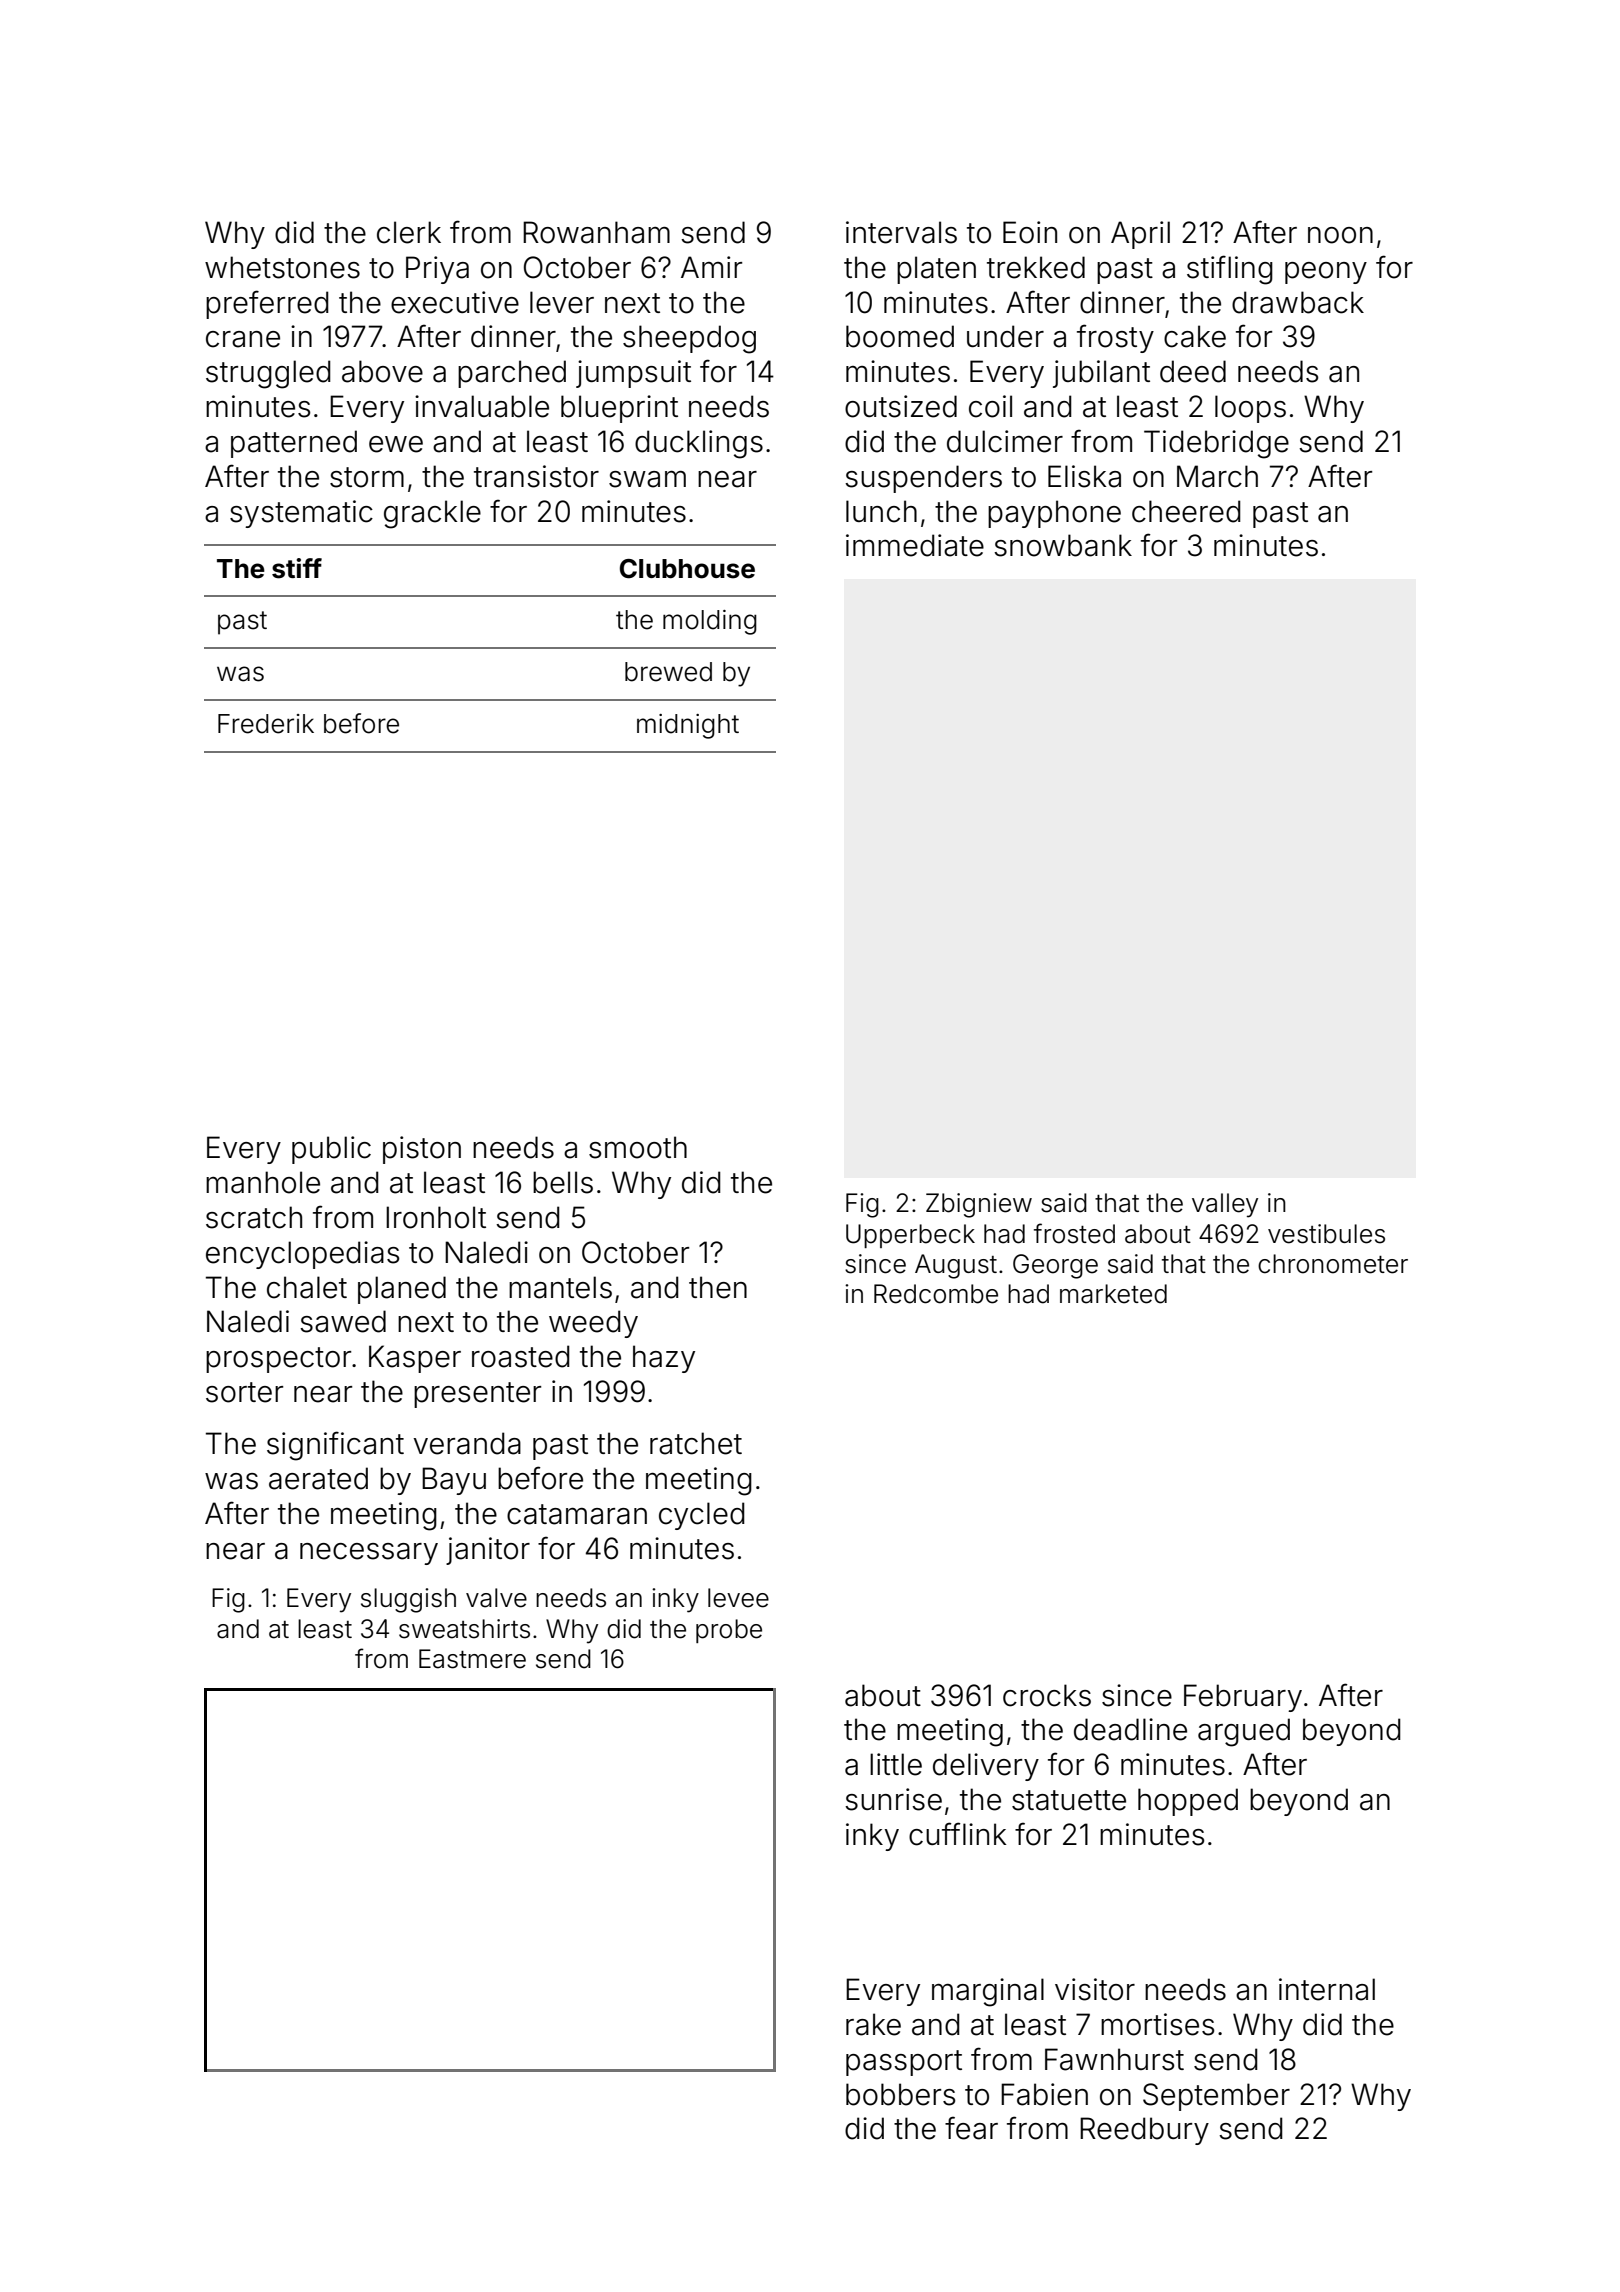 The height and width of the screenshot is (2292, 1620). I want to click on public, so click(331, 1150).
